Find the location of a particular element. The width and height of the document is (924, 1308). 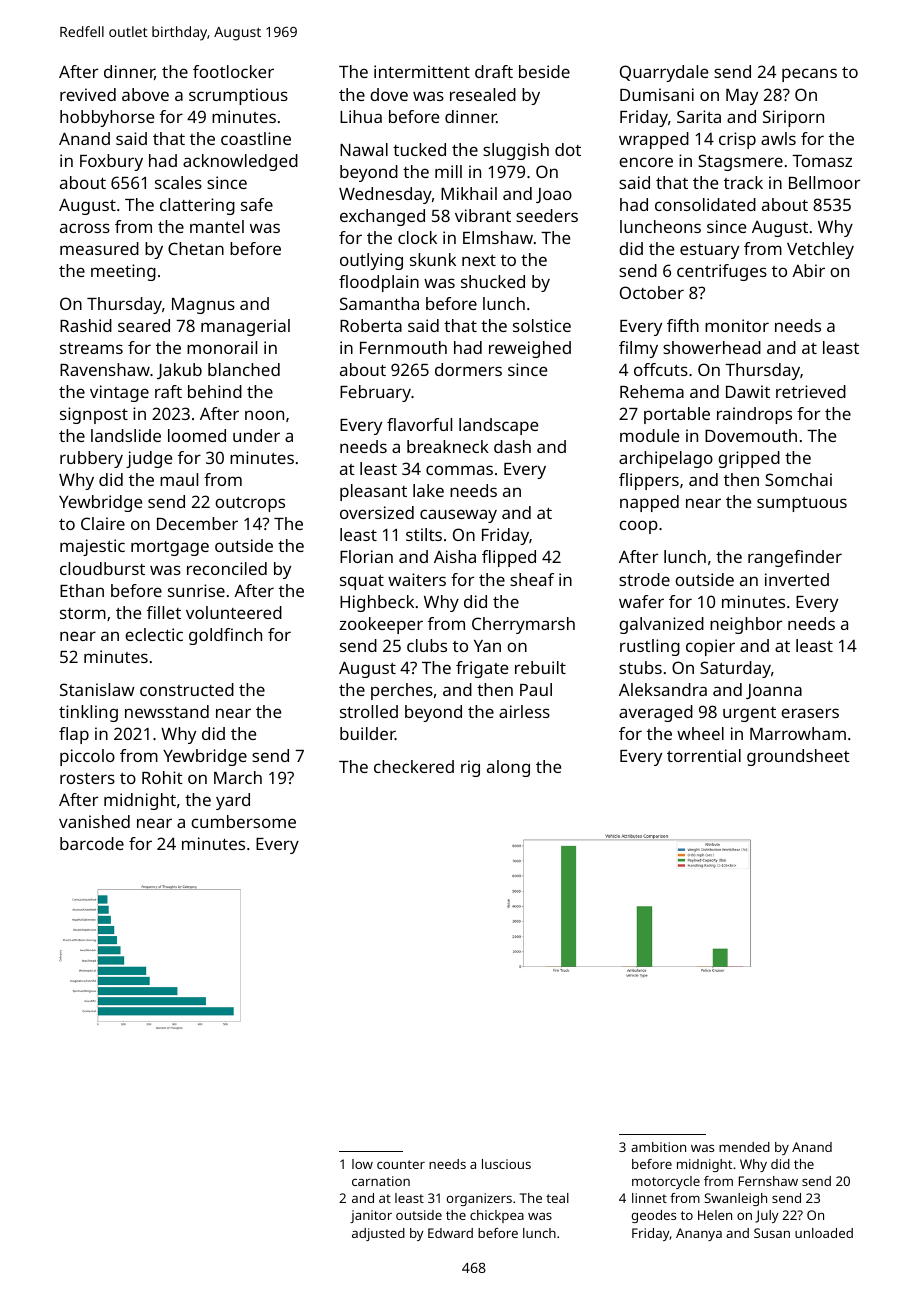

carnation is located at coordinates (381, 1181).
